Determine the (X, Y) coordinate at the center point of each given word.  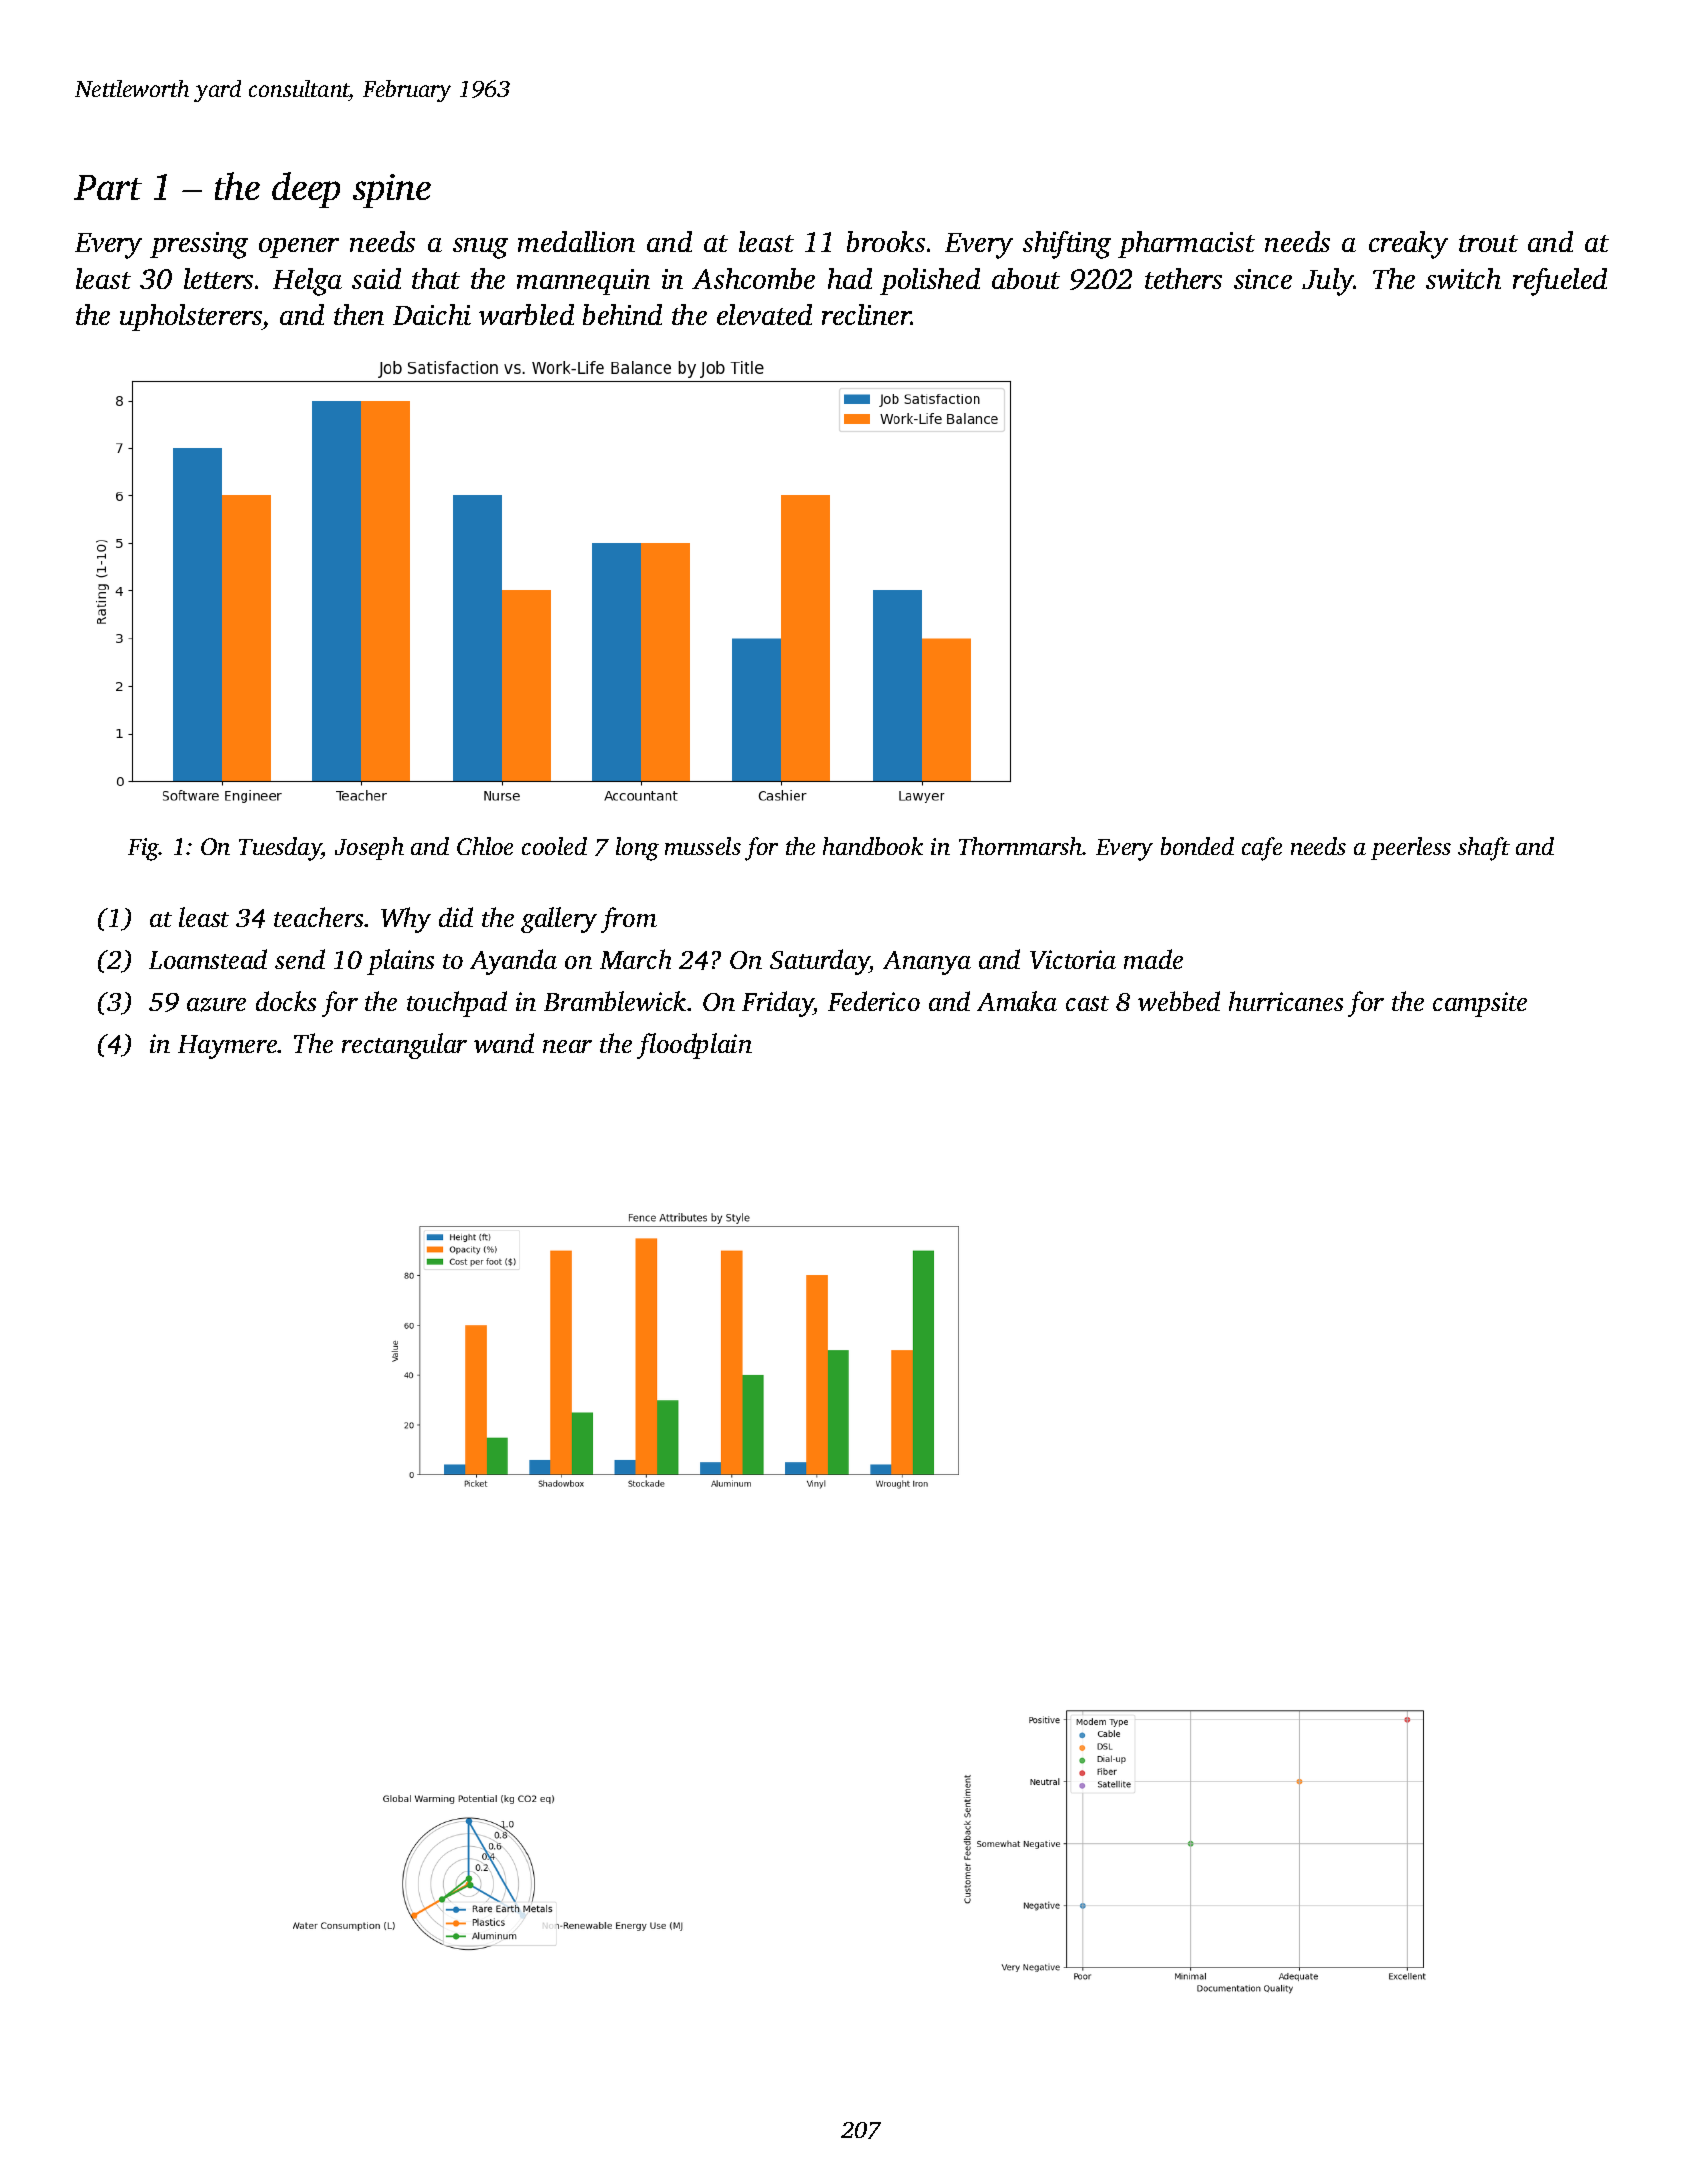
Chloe (485, 846)
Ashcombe (753, 278)
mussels (703, 846)
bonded (1197, 846)
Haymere (228, 1047)
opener (299, 248)
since (1263, 279)
